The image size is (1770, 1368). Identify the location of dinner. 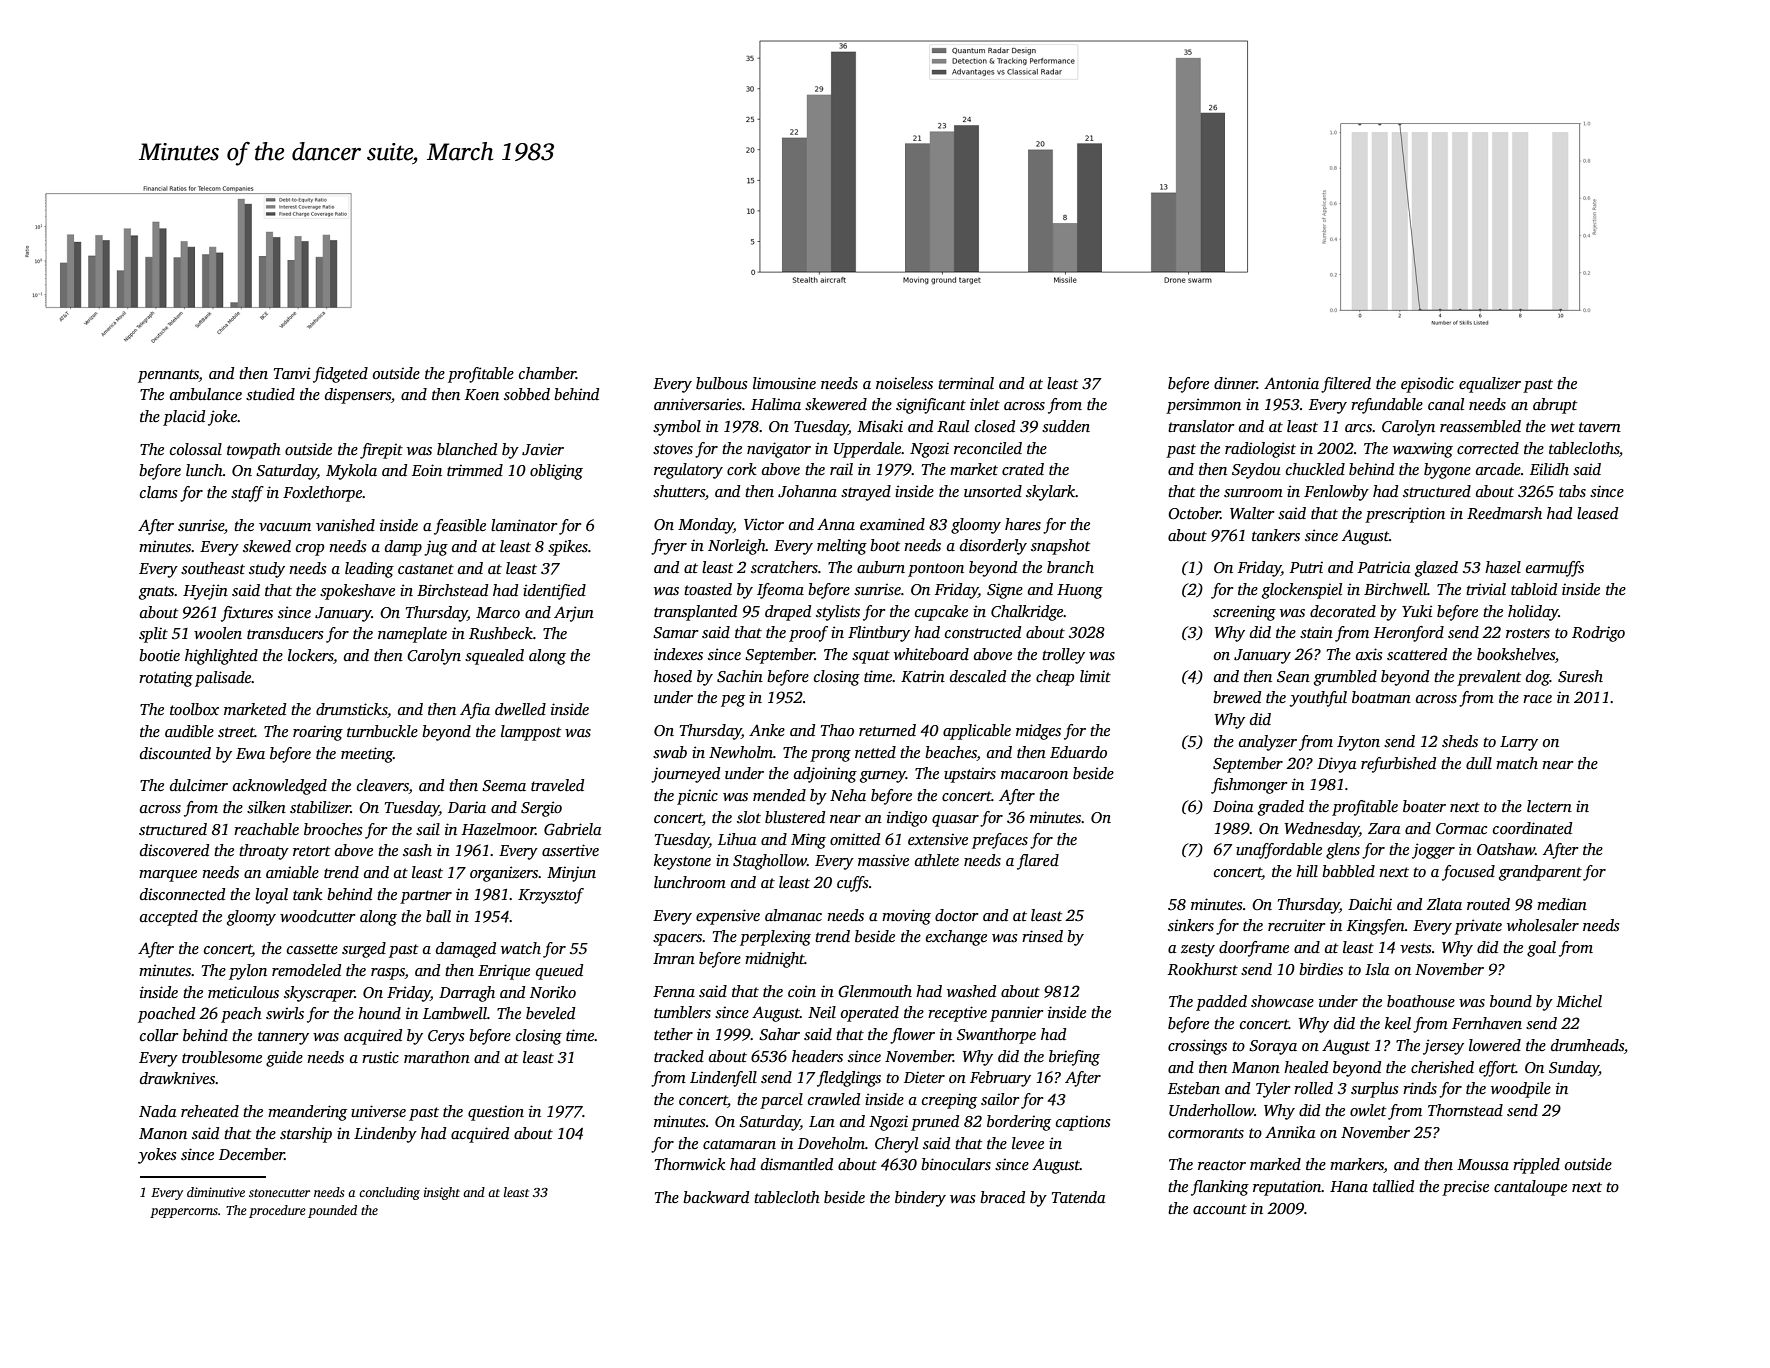
(1235, 383).
